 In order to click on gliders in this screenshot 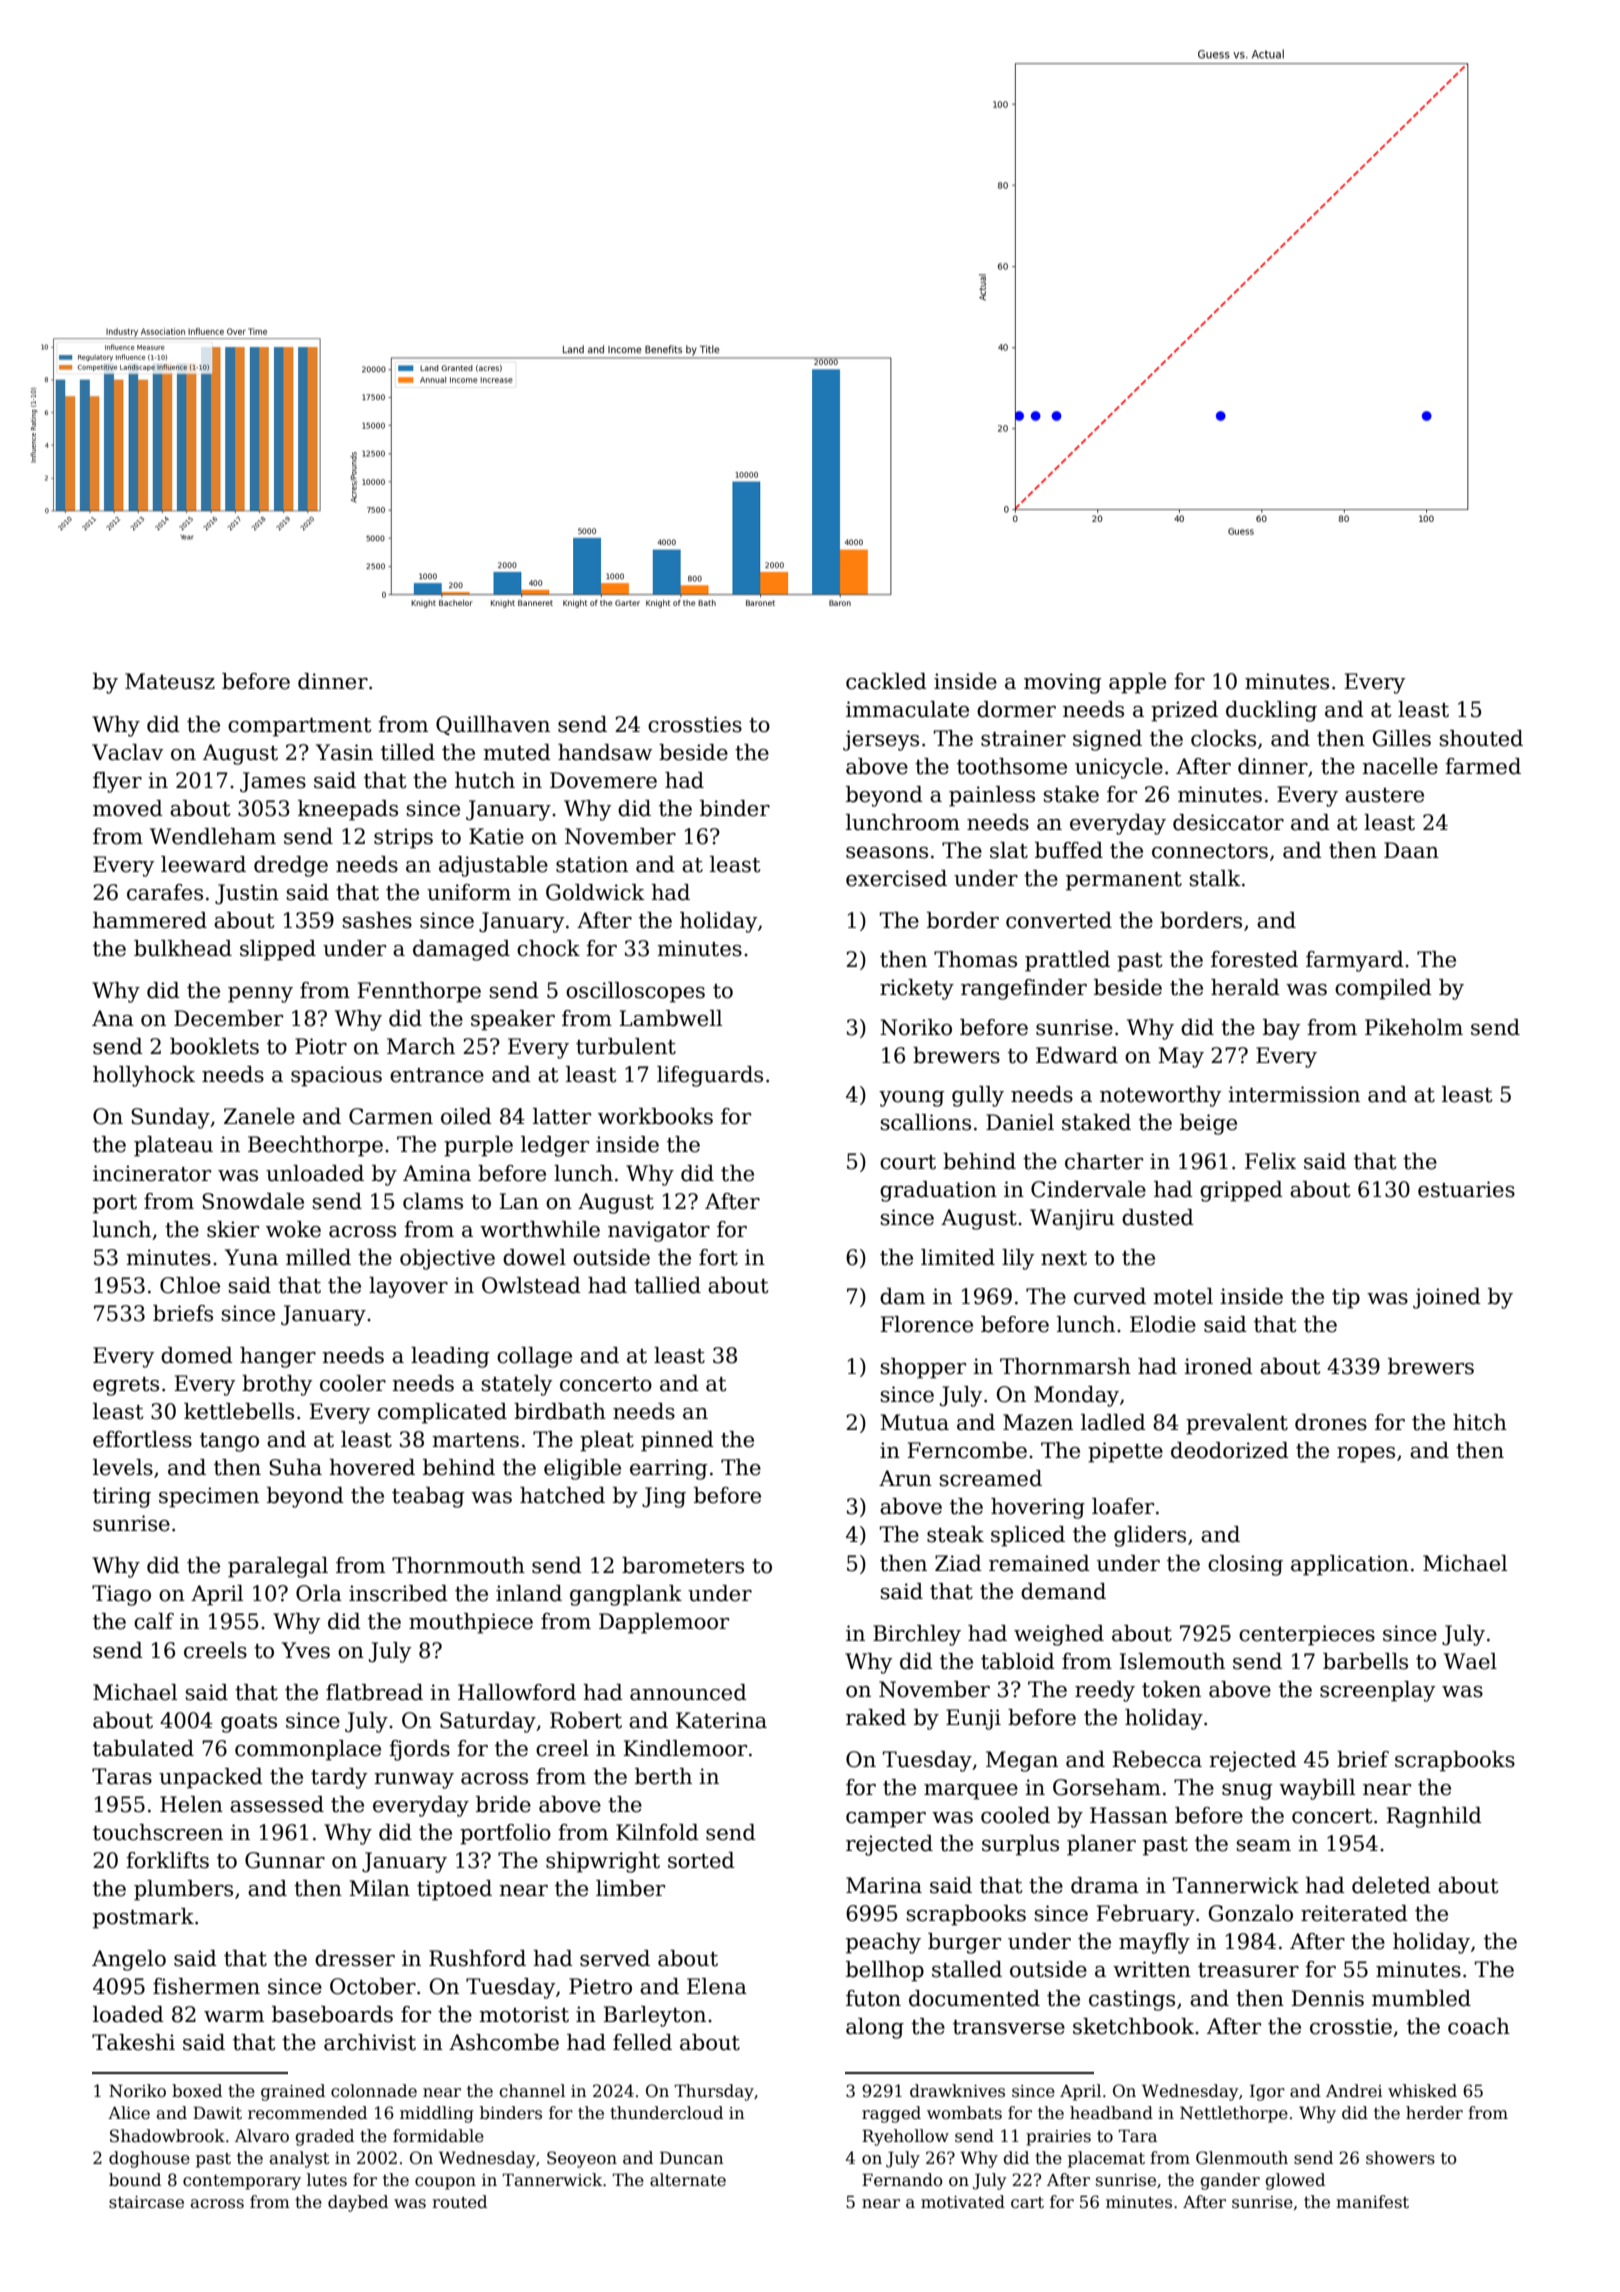, I will do `click(1150, 1536)`.
